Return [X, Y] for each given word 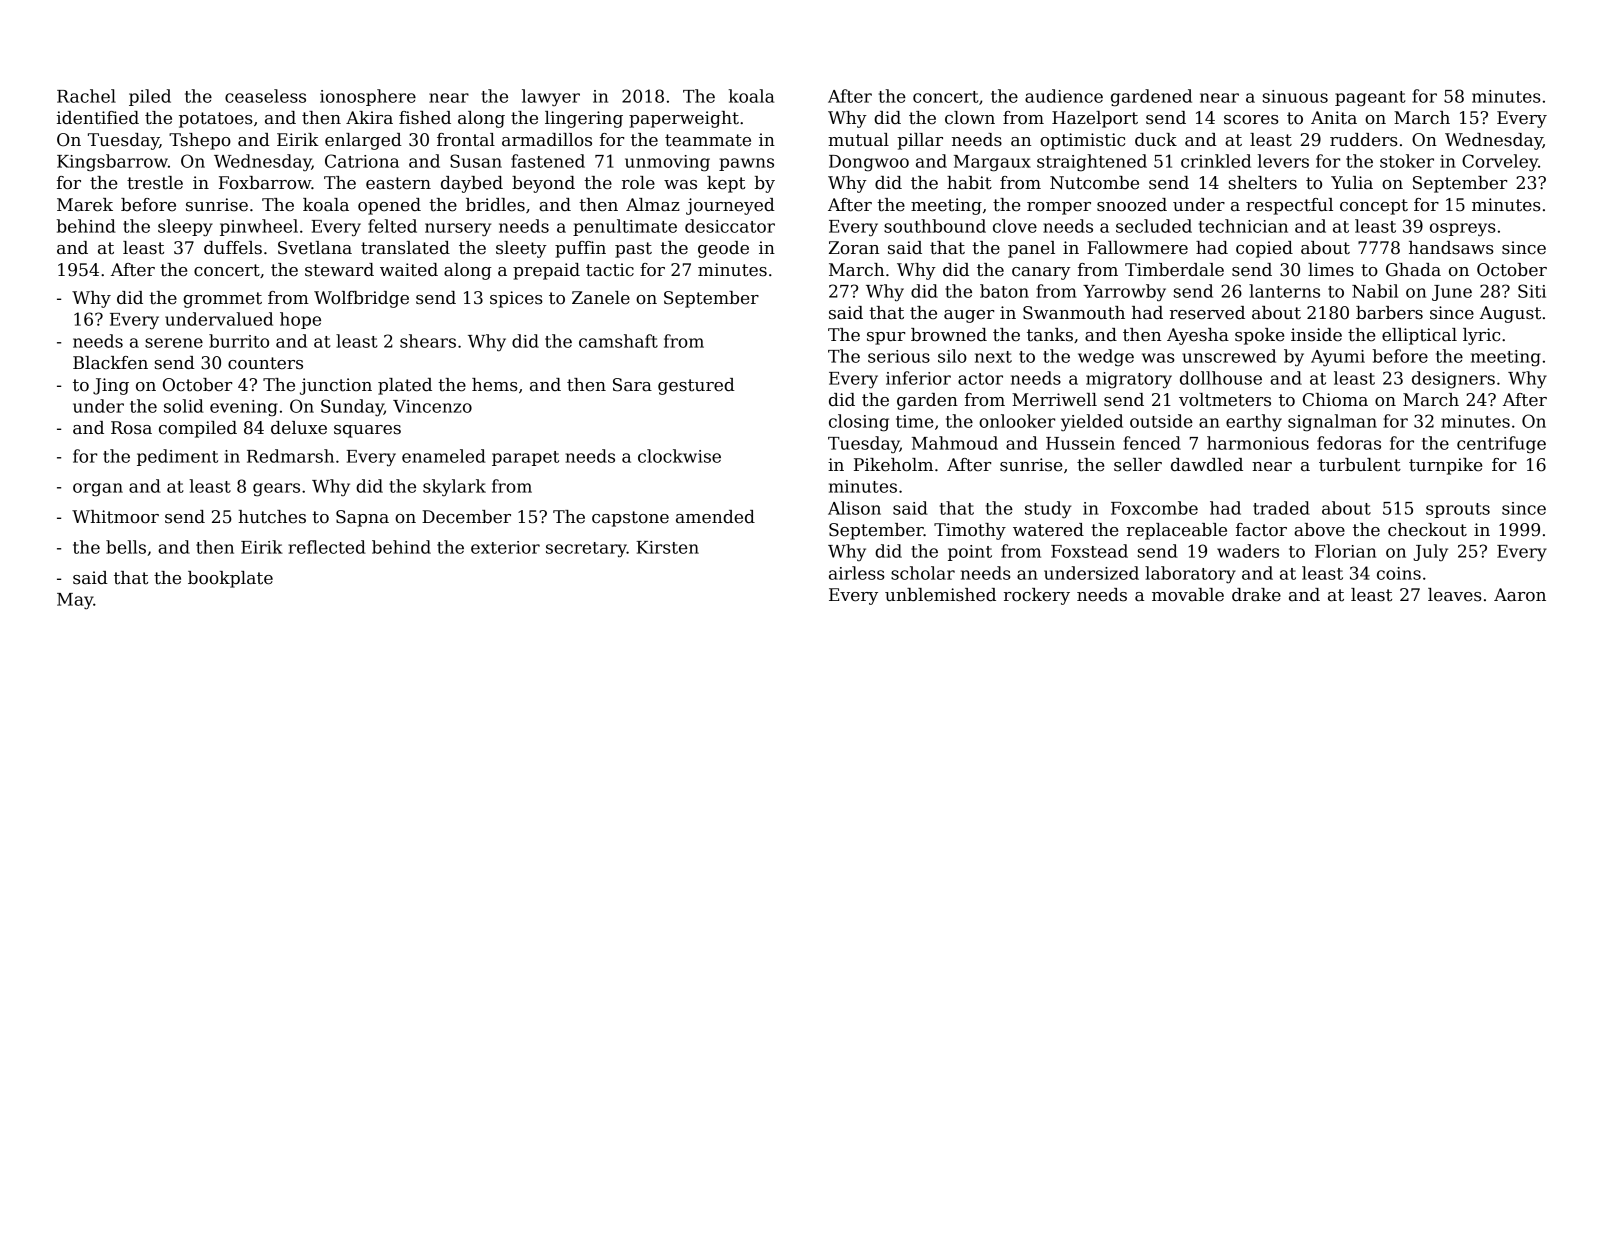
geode [723, 249]
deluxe [299, 428]
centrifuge [1501, 445]
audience [1064, 96]
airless [856, 573]
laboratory [1190, 575]
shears [428, 341]
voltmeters [1225, 400]
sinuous [1295, 96]
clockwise [679, 456]
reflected [327, 547]
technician [1243, 226]
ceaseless [265, 96]
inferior [918, 378]
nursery [458, 229]
